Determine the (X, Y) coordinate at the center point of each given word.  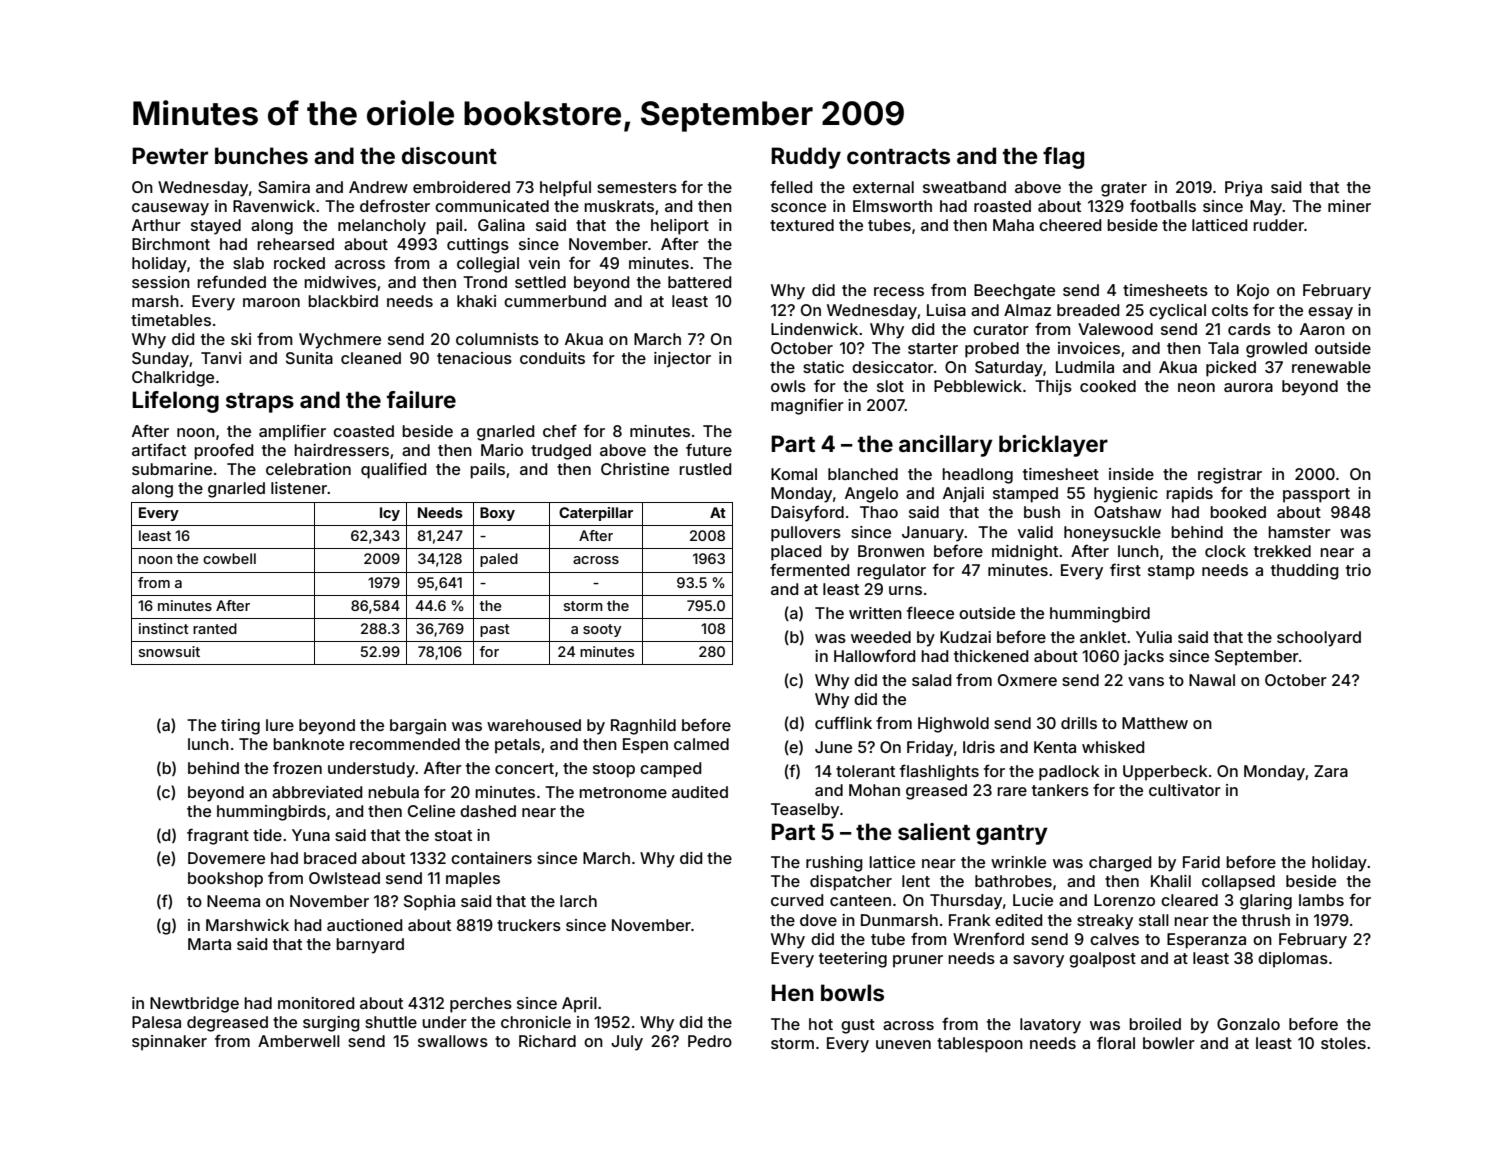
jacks (1143, 658)
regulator (891, 572)
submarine (172, 469)
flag (1063, 158)
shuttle (391, 1022)
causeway (170, 209)
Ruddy (806, 158)
